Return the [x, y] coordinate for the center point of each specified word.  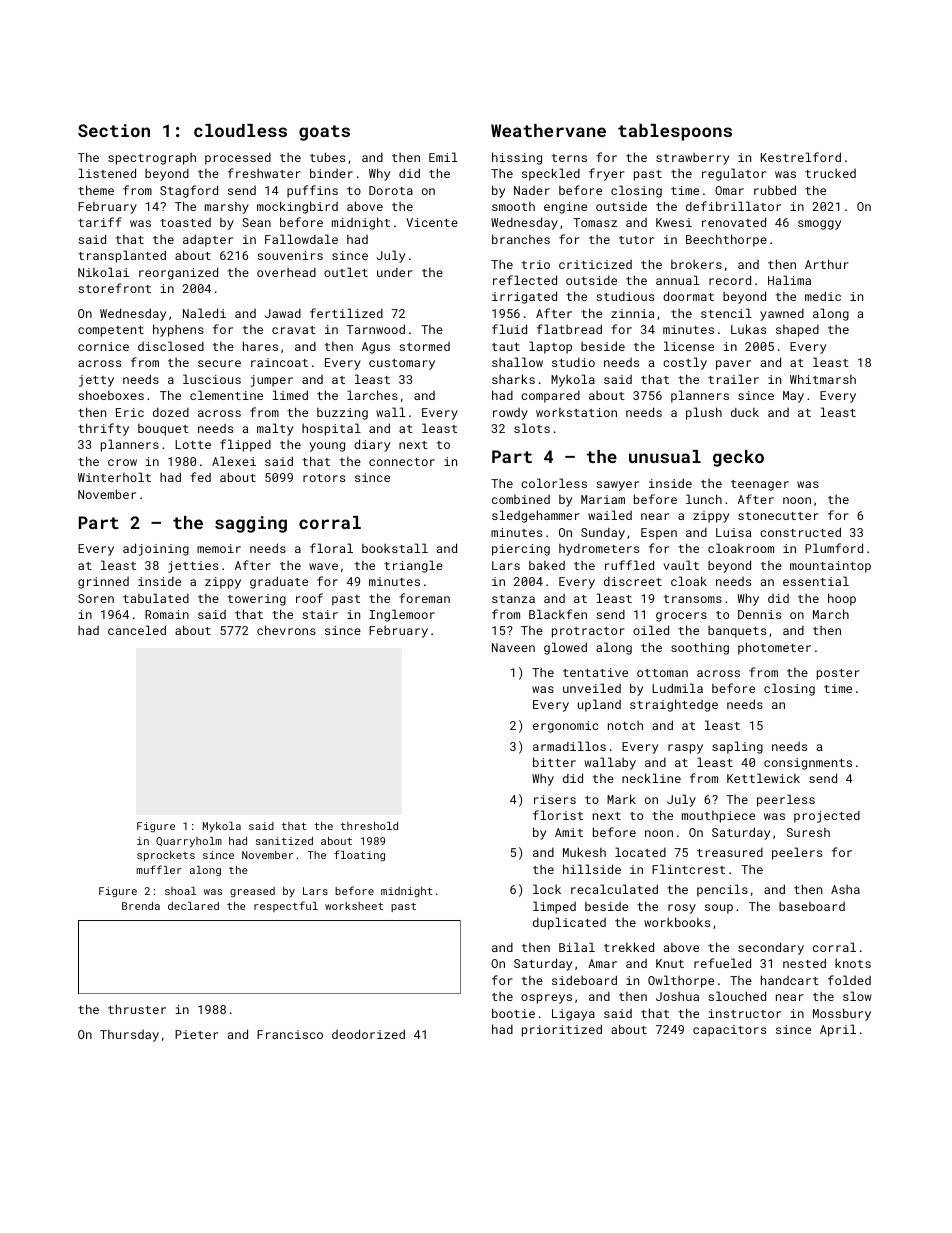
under [395, 272]
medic [823, 296]
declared [193, 906]
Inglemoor [402, 615]
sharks [513, 379]
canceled [137, 630]
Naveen [513, 647]
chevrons [286, 630]
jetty [96, 381]
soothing [700, 648]
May [793, 397]
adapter [208, 240]
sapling [737, 747]
